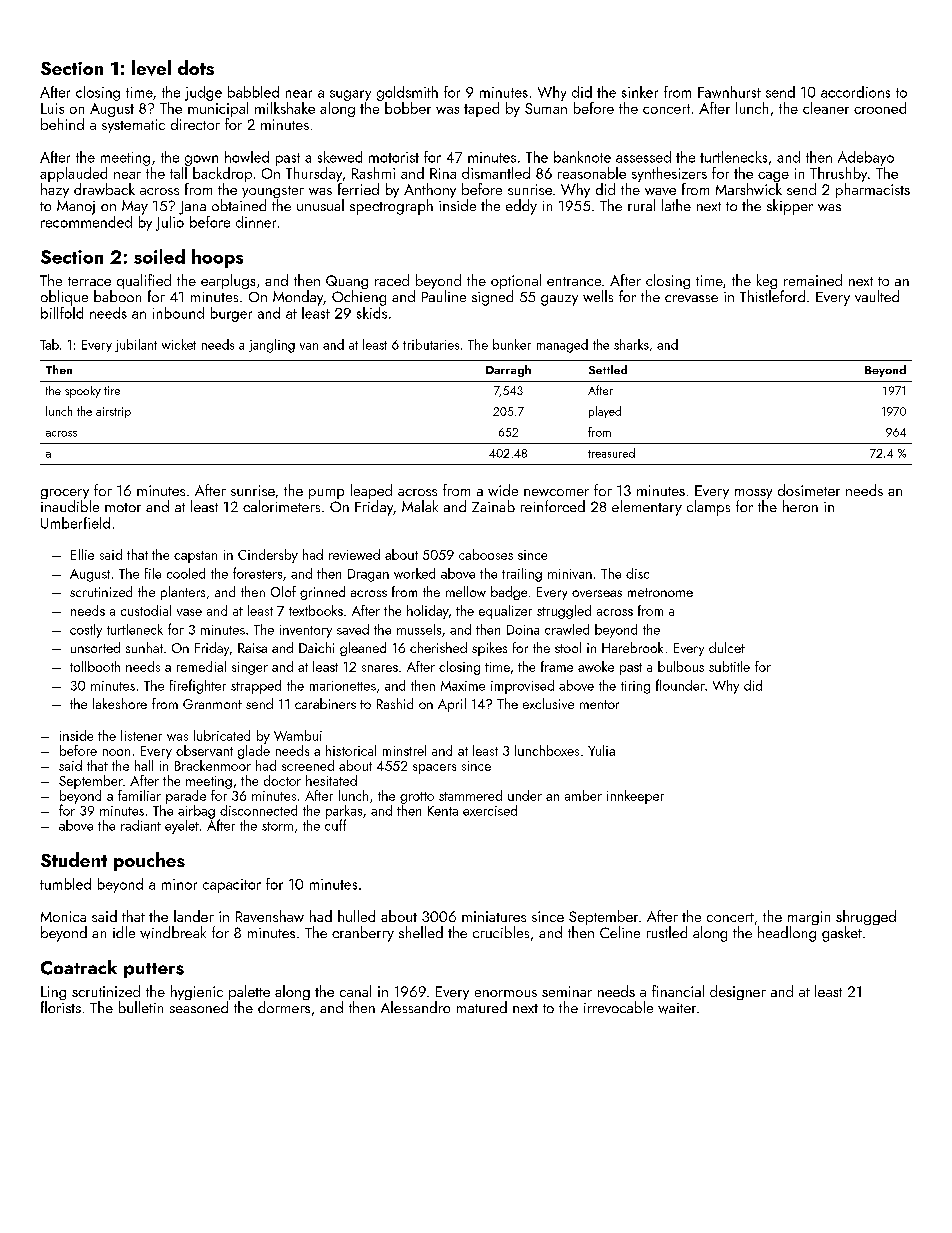  Describe the element at coordinates (408, 108) in the document. I see `bobber` at that location.
